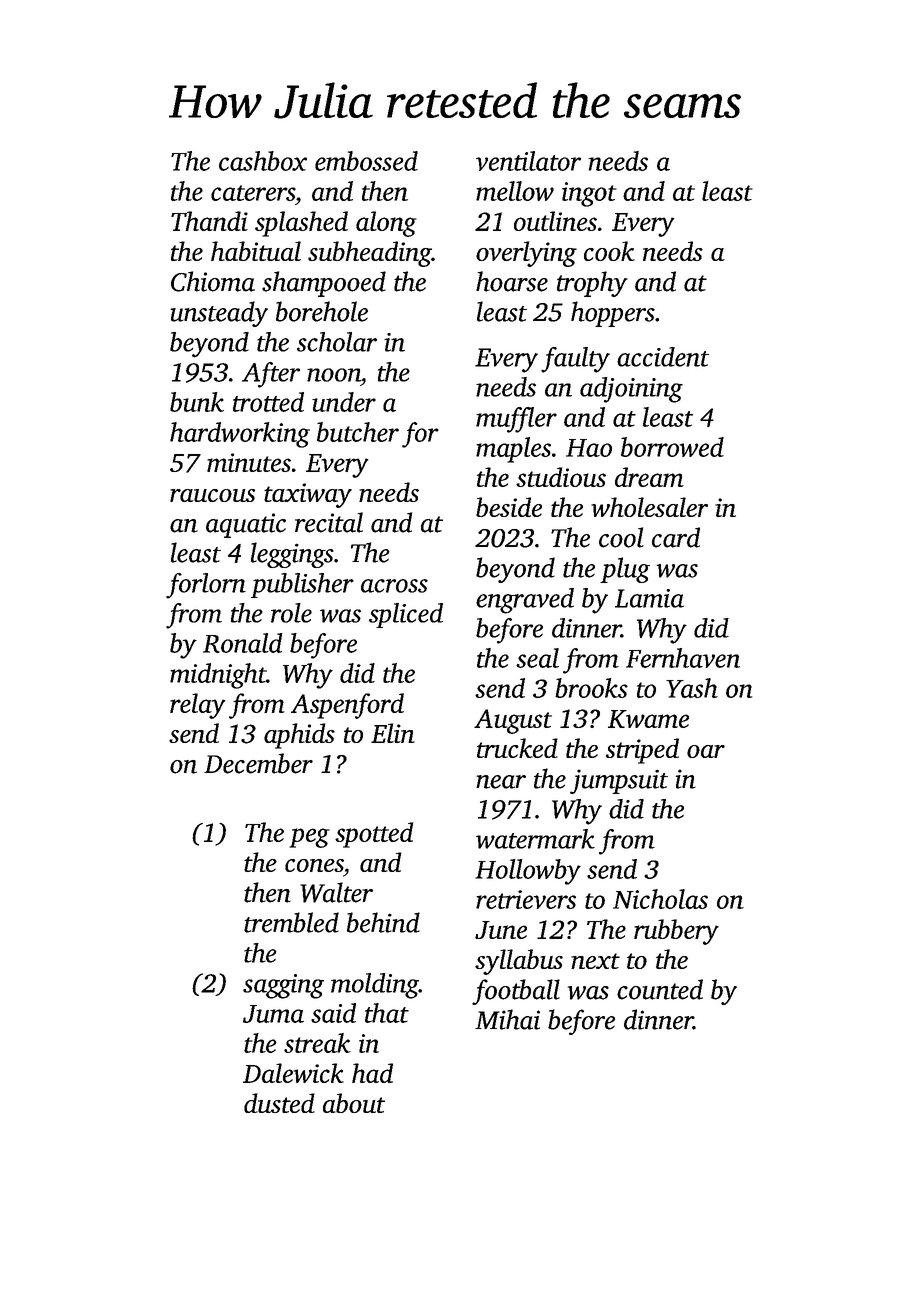 This screenshot has width=924, height=1311. I want to click on ingot, so click(589, 194).
